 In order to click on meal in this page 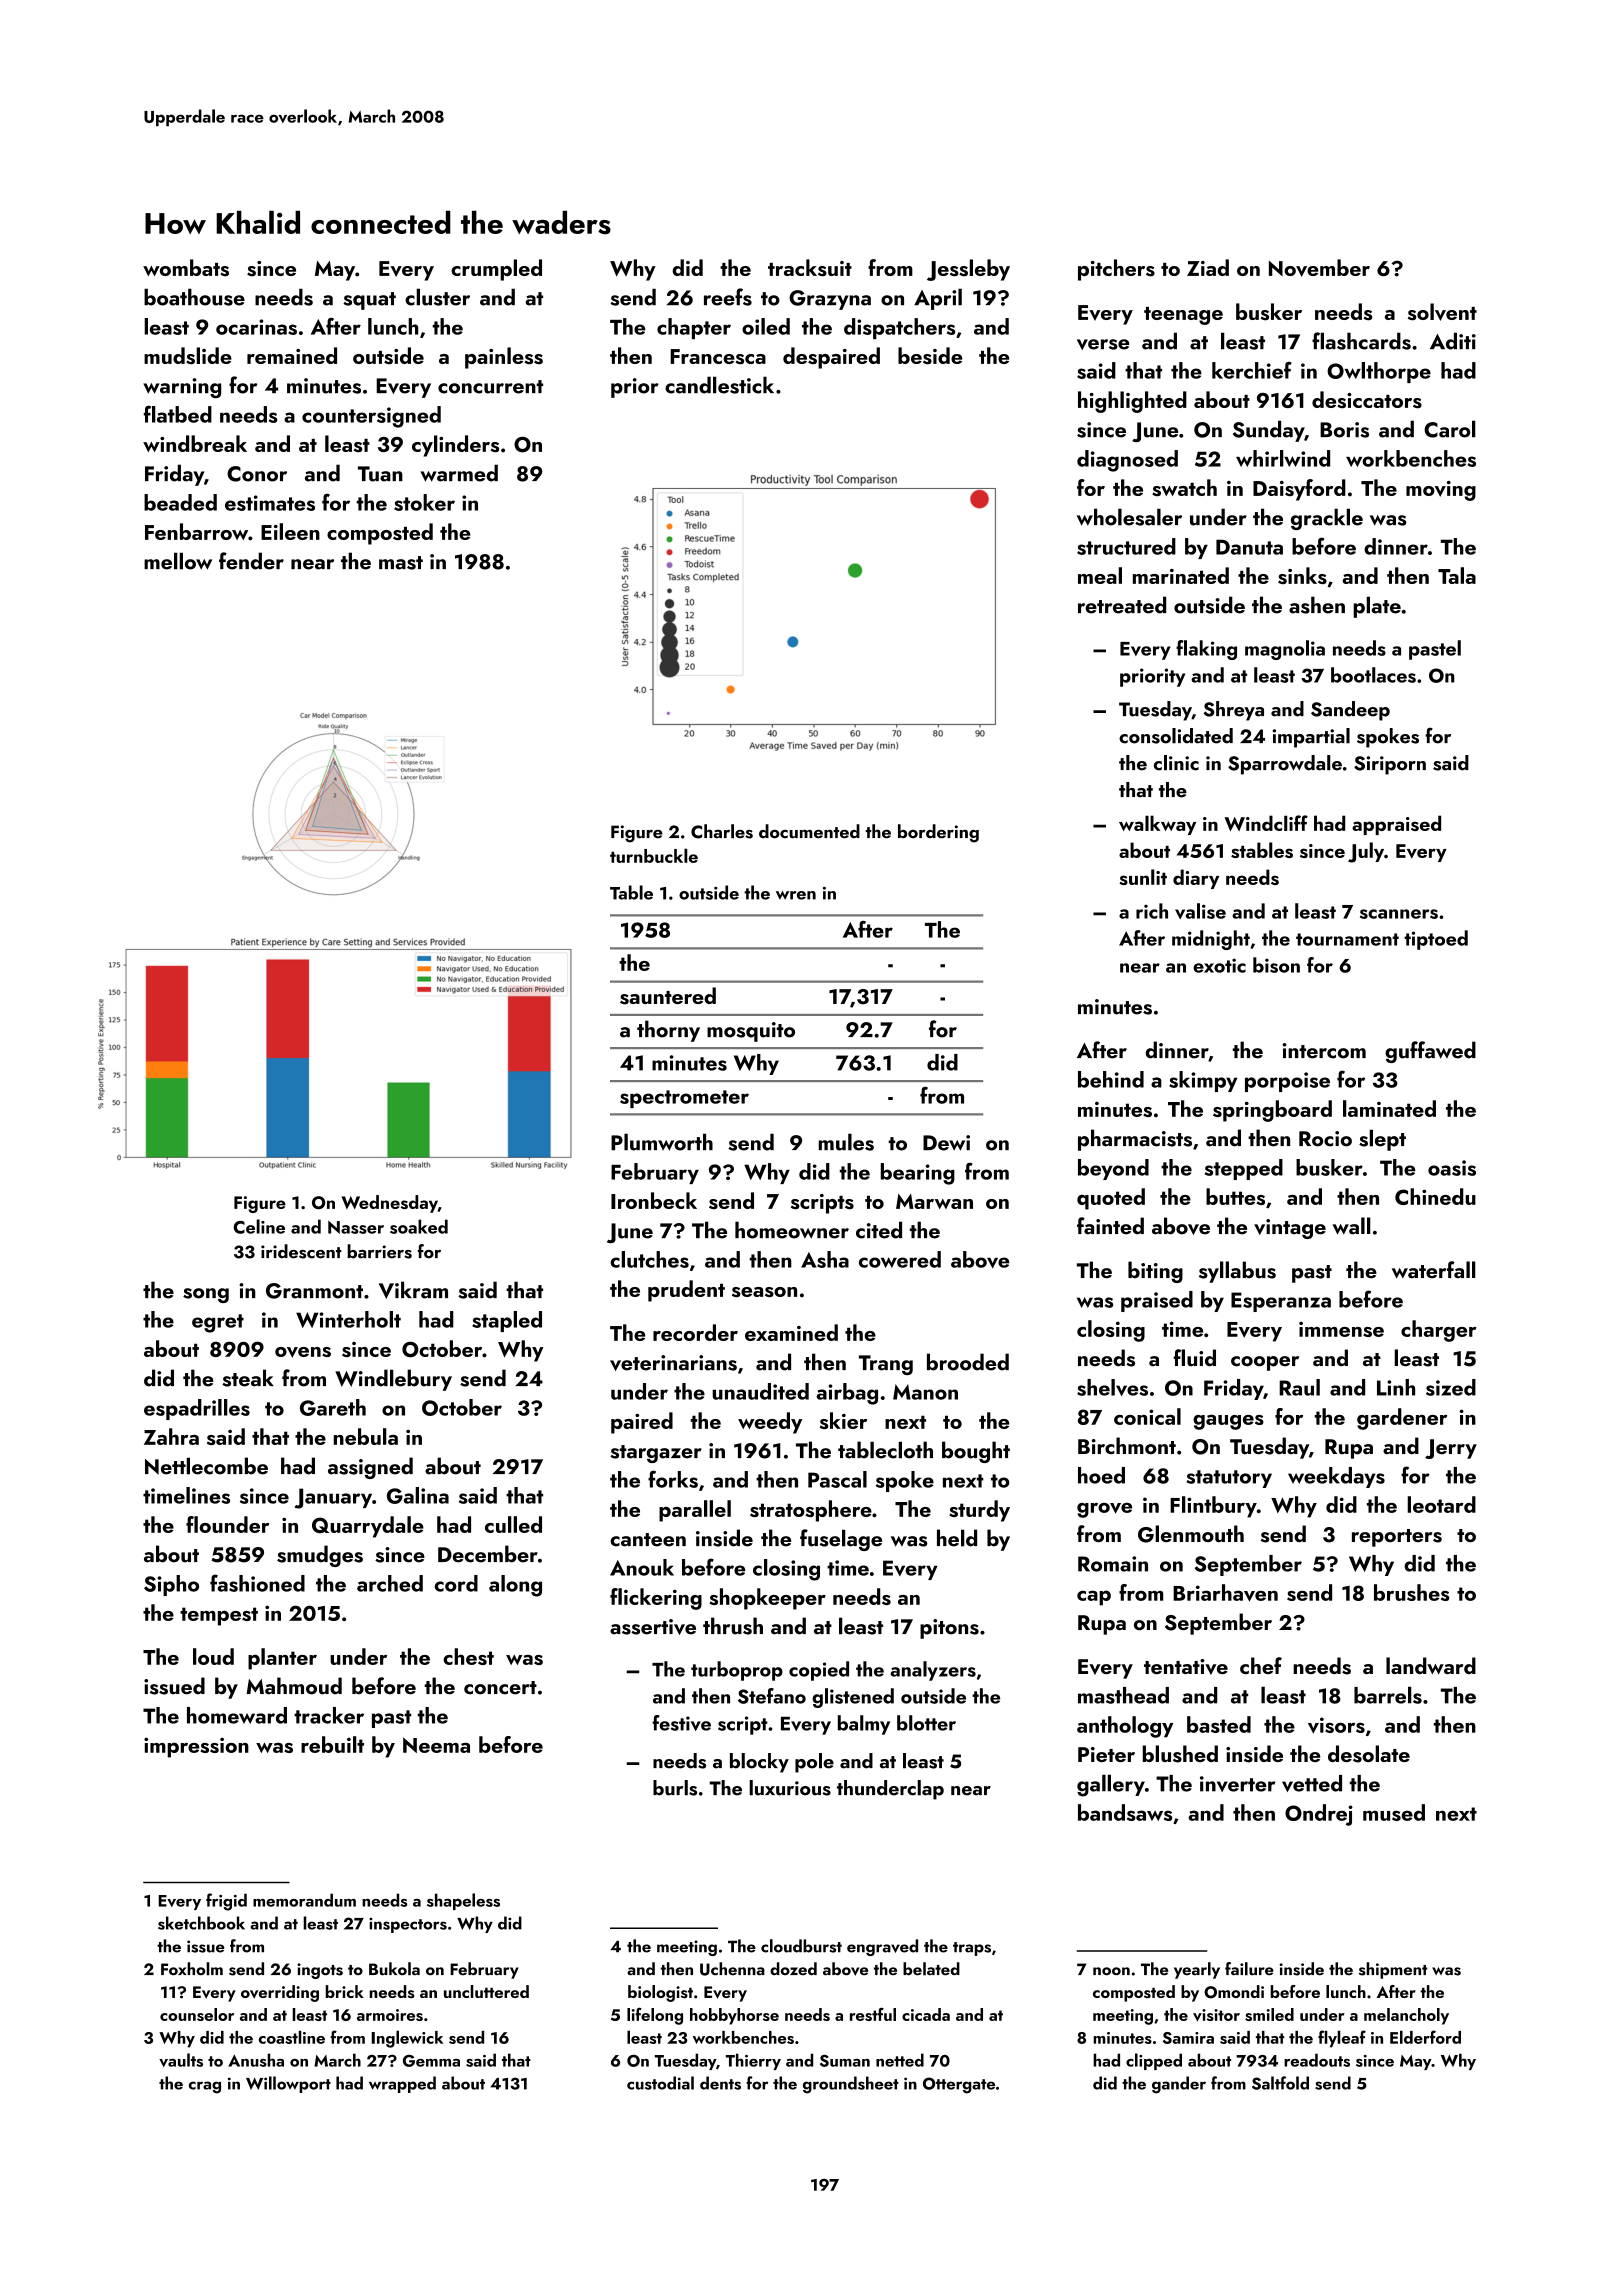, I will do `click(1100, 575)`.
